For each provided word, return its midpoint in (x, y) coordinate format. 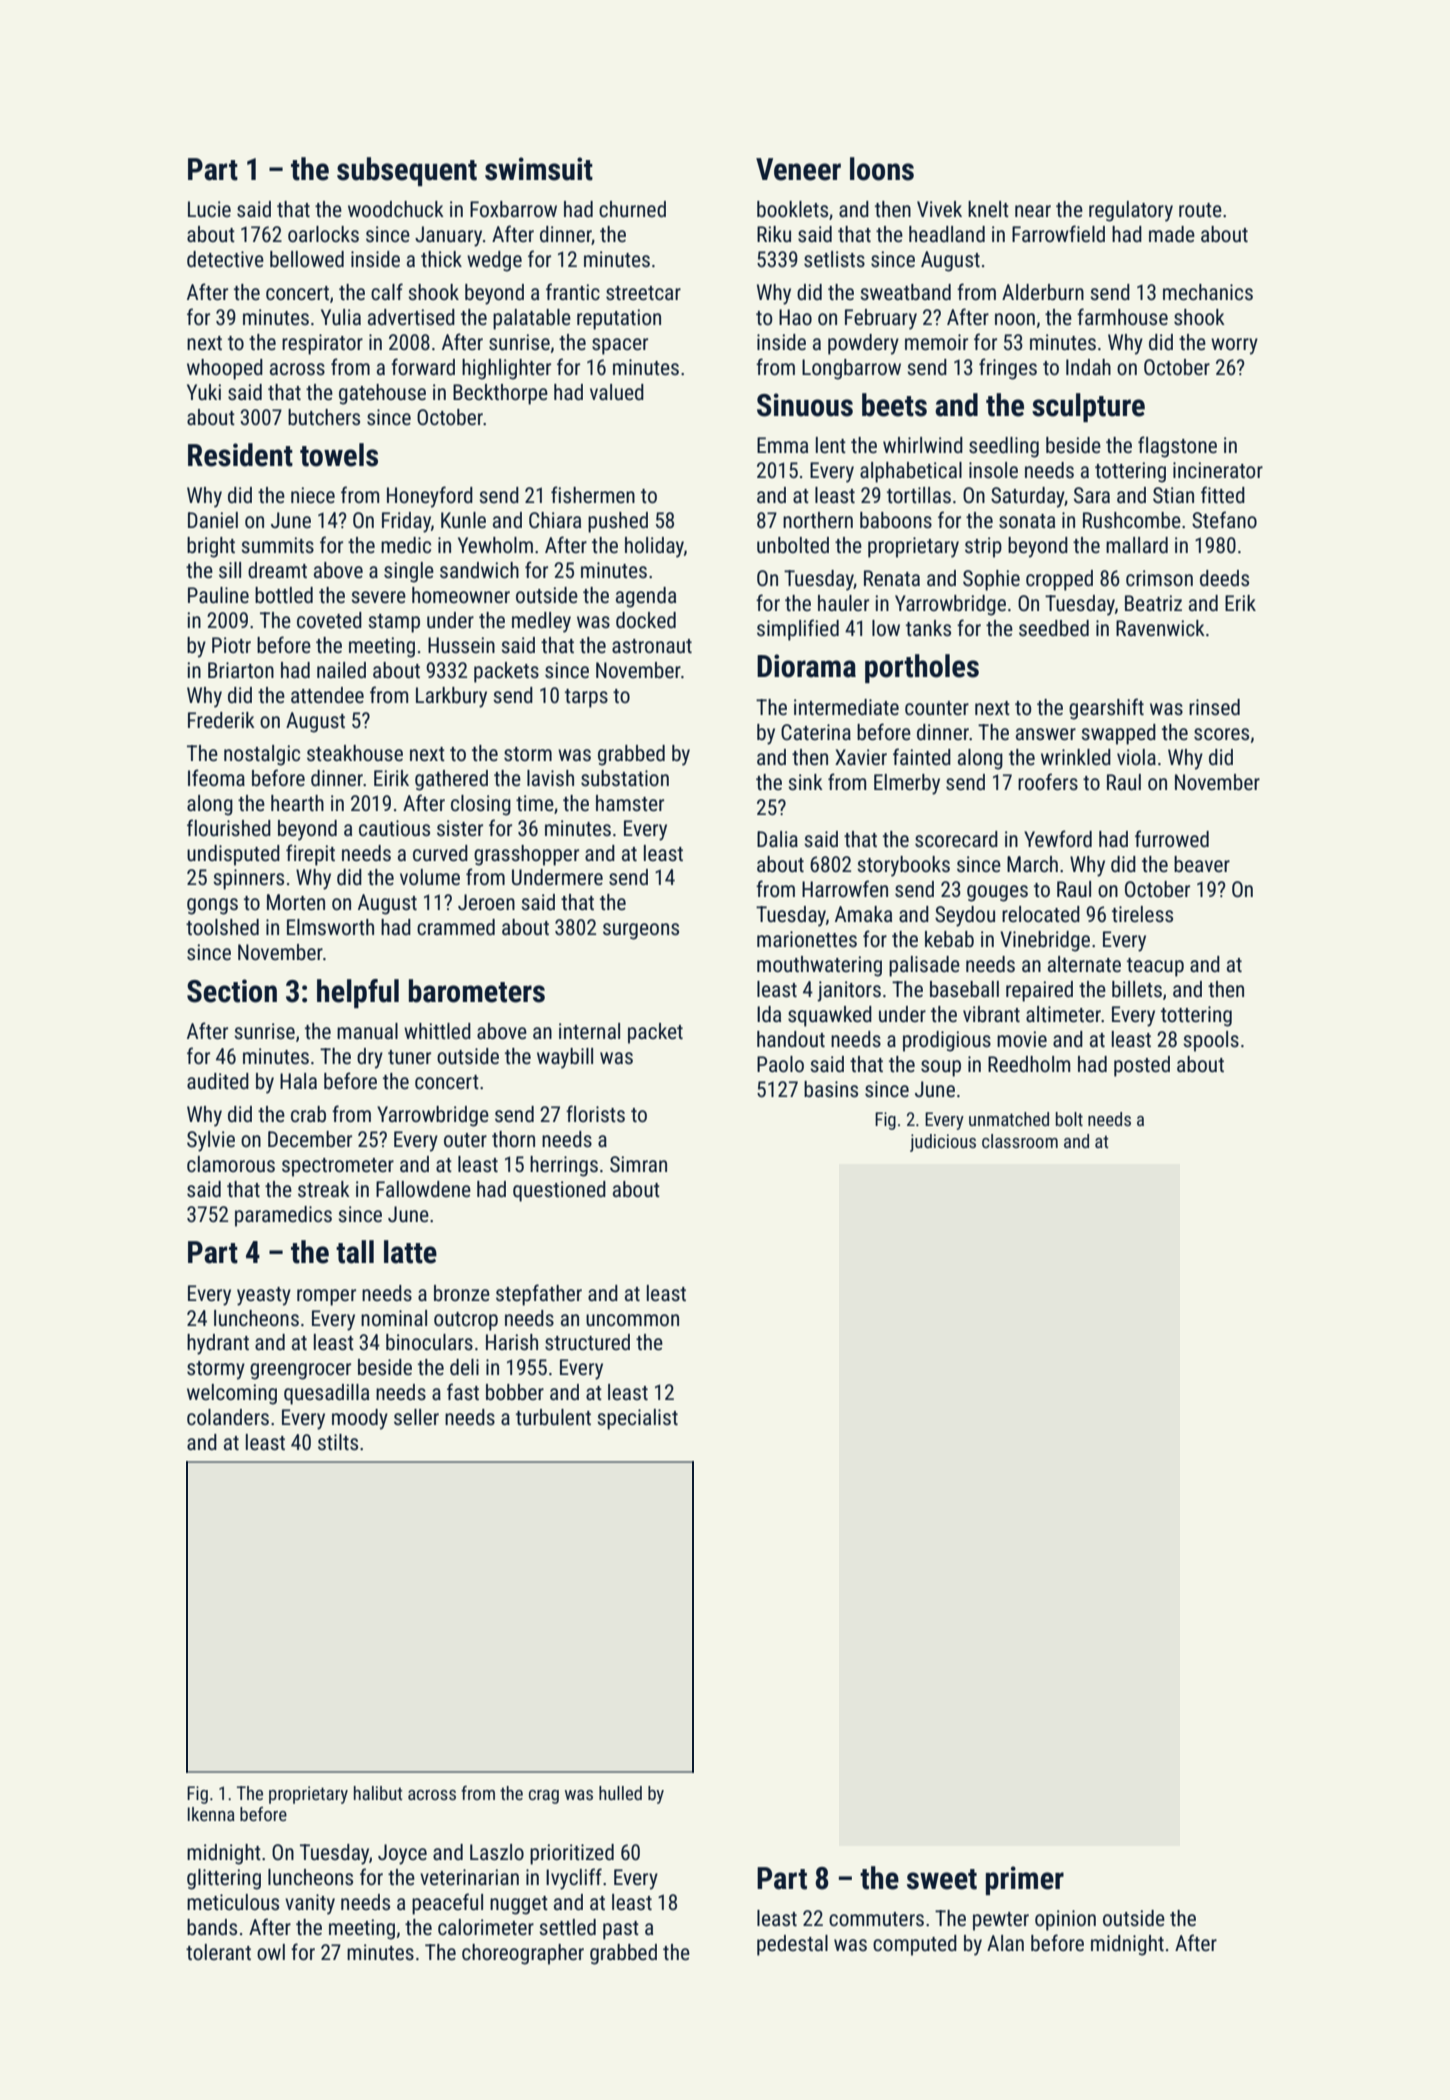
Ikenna (211, 1814)
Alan (1005, 1943)
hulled (620, 1793)
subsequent (407, 171)
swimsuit (539, 169)
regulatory (1131, 211)
